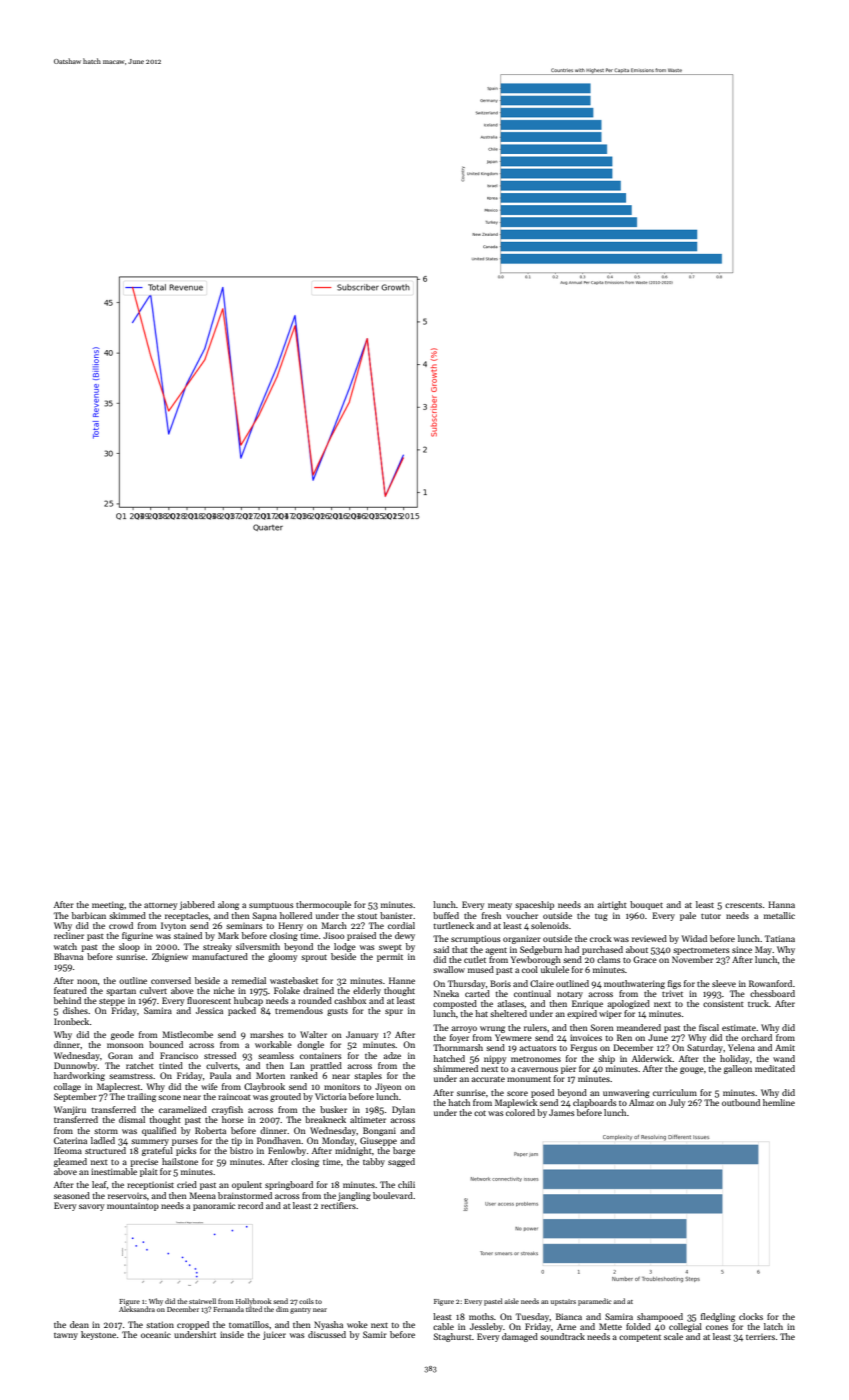 The width and height of the image is (849, 1400). I want to click on Ironbeck, so click(71, 1021).
